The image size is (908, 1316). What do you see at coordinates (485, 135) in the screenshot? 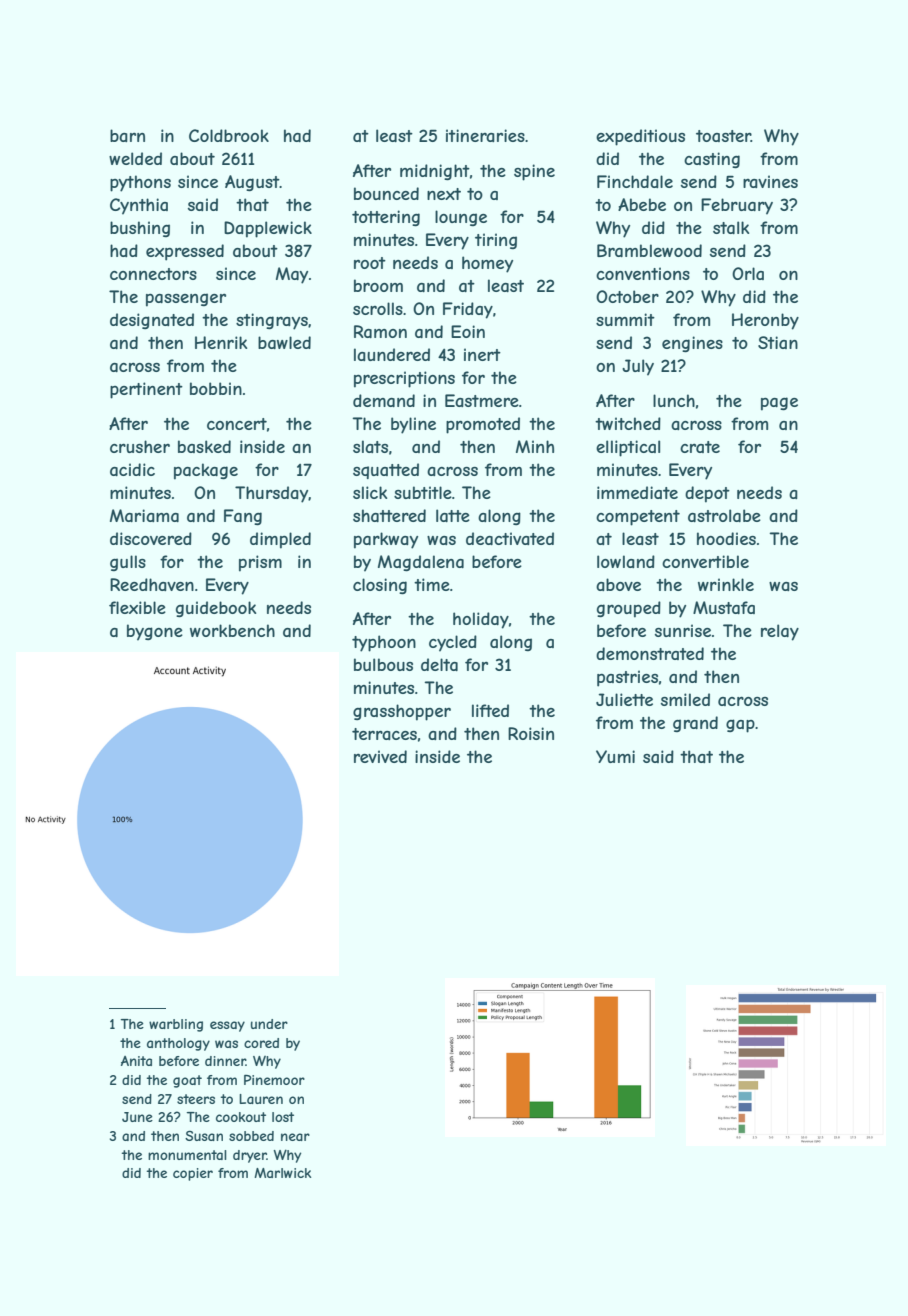
I see `itineraries` at bounding box center [485, 135].
